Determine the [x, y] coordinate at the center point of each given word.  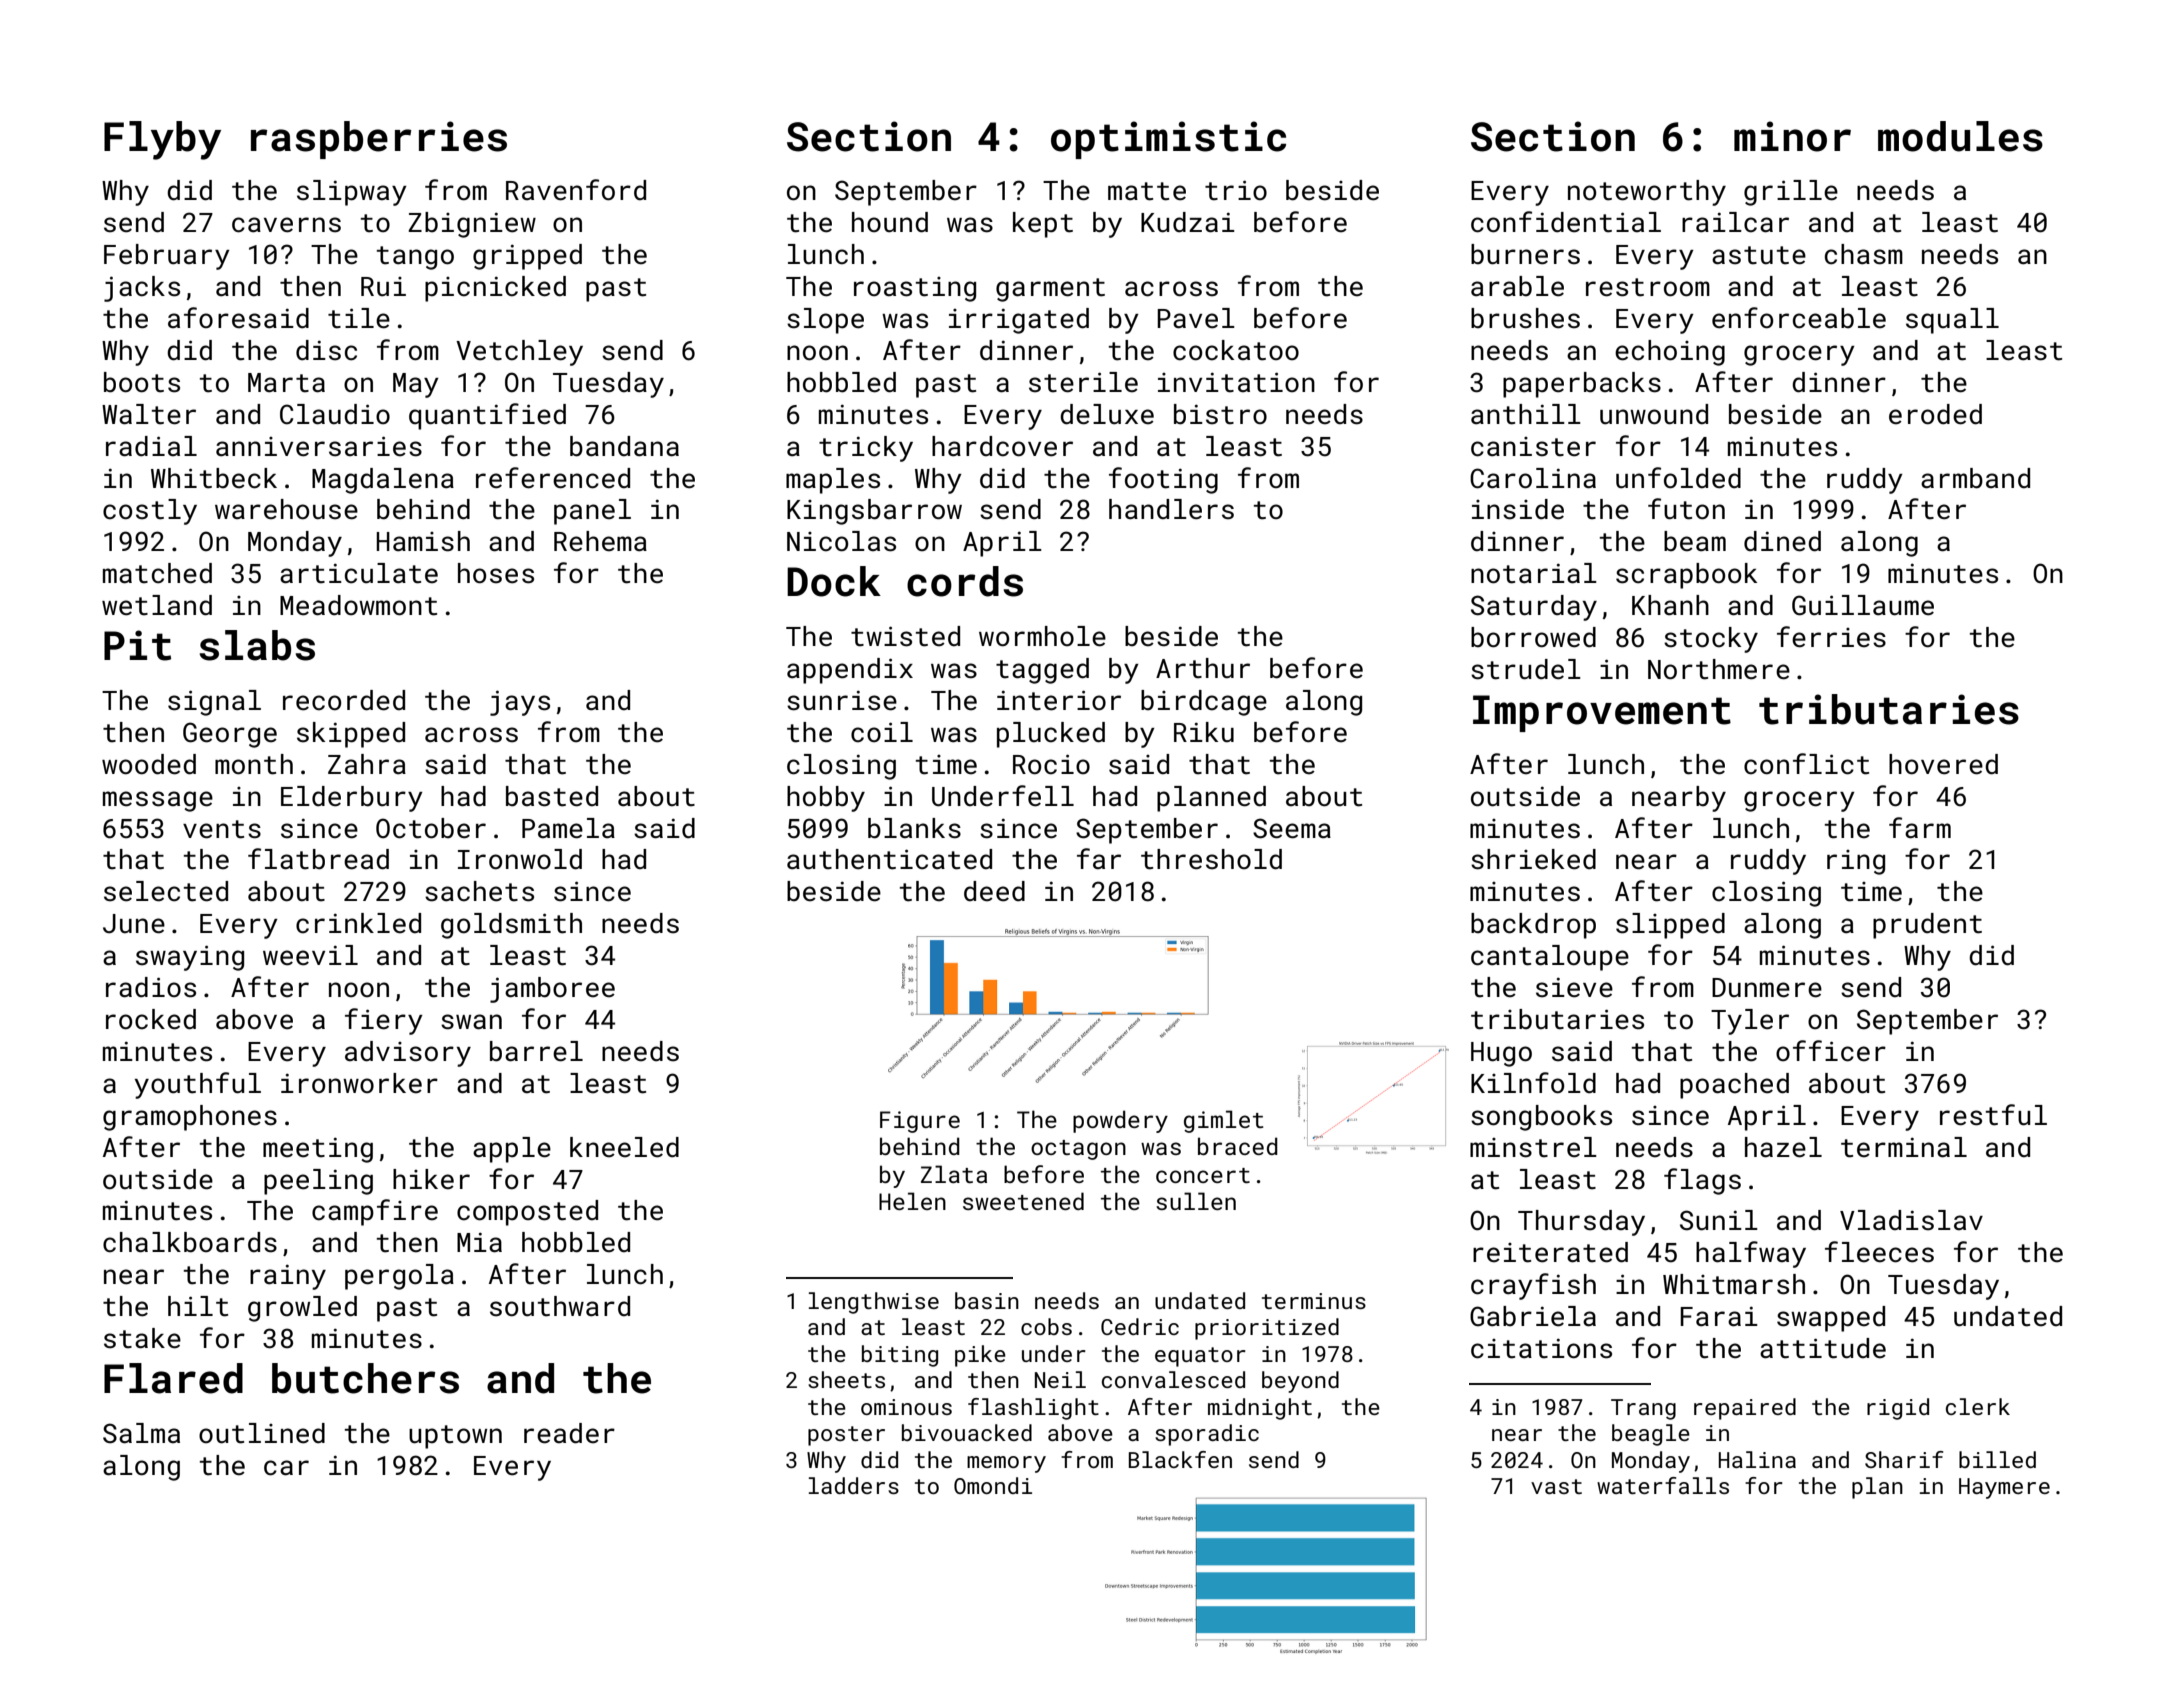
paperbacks [1582, 385]
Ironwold [520, 859]
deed [994, 891]
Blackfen [1180, 1459]
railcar [1735, 222]
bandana [624, 446]
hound [890, 222]
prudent [1927, 926]
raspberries [379, 140]
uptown [455, 1437]
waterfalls [1663, 1485]
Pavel [1196, 318]
